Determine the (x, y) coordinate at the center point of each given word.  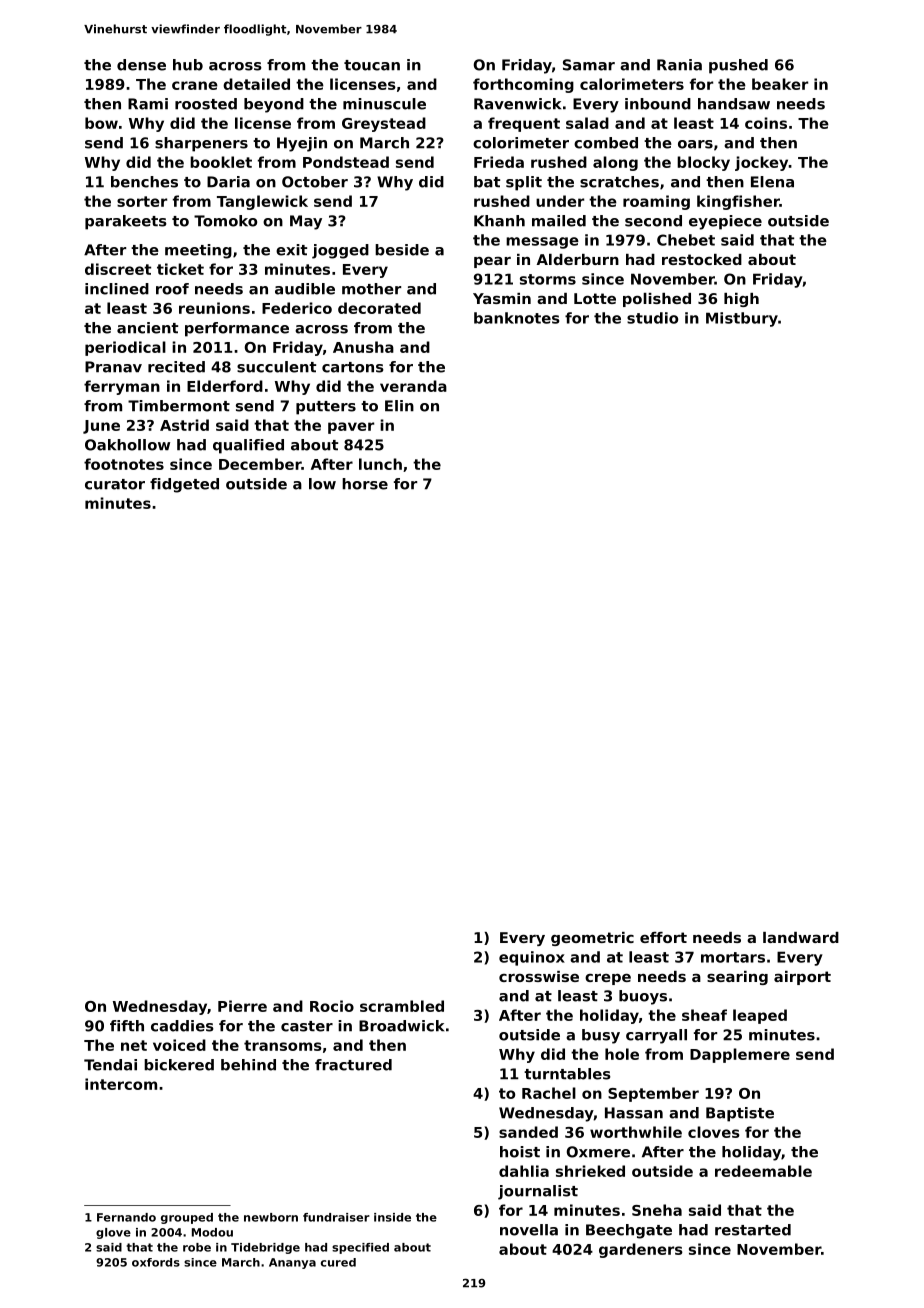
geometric (592, 939)
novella (529, 1230)
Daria (228, 182)
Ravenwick (517, 104)
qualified (248, 446)
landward (801, 937)
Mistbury (742, 319)
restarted (753, 1230)
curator (115, 484)
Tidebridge (265, 1248)
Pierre (242, 1006)
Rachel (549, 1093)
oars (695, 144)
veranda (413, 386)
